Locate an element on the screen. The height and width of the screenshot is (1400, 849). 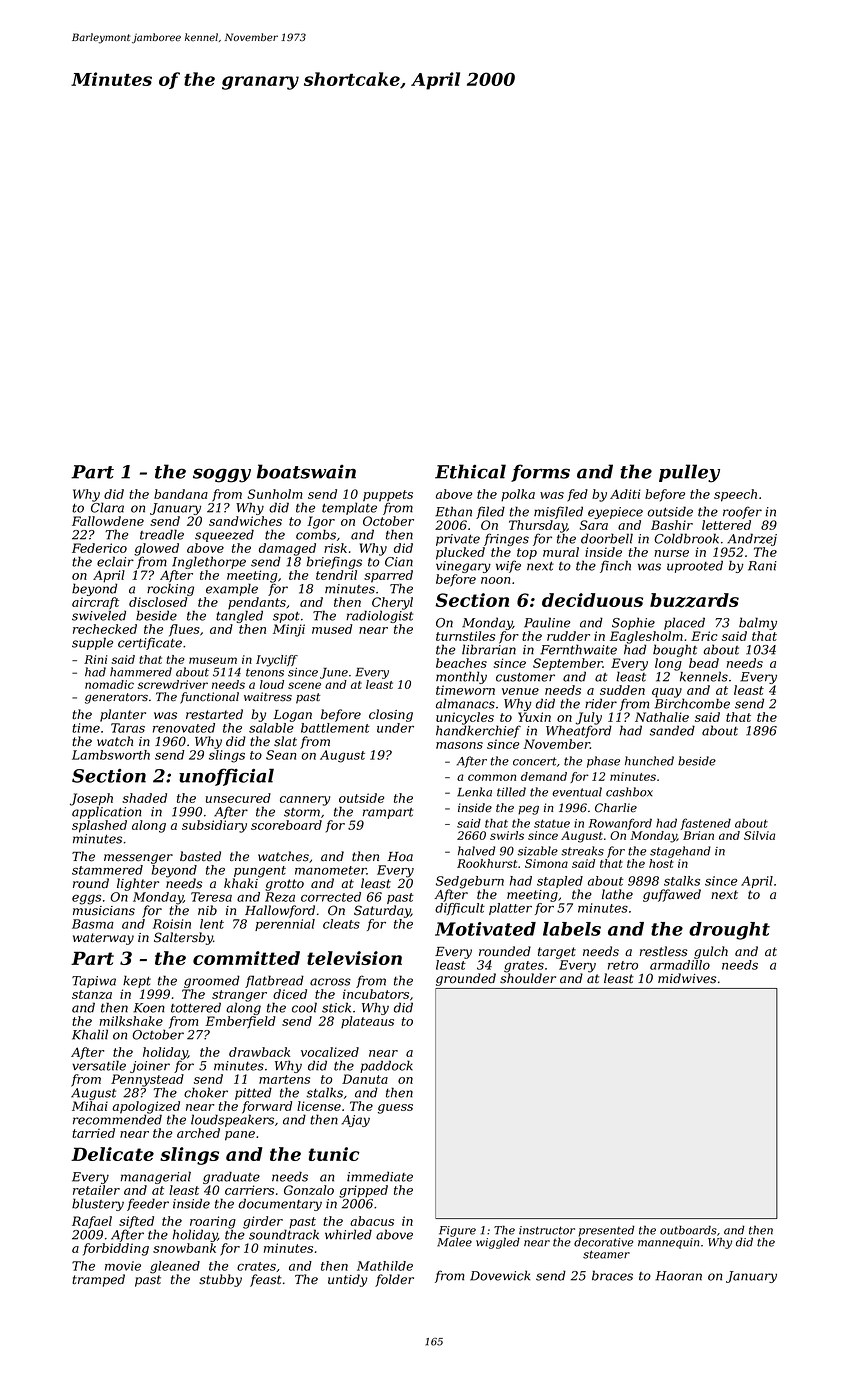
instructor is located at coordinates (547, 1230).
